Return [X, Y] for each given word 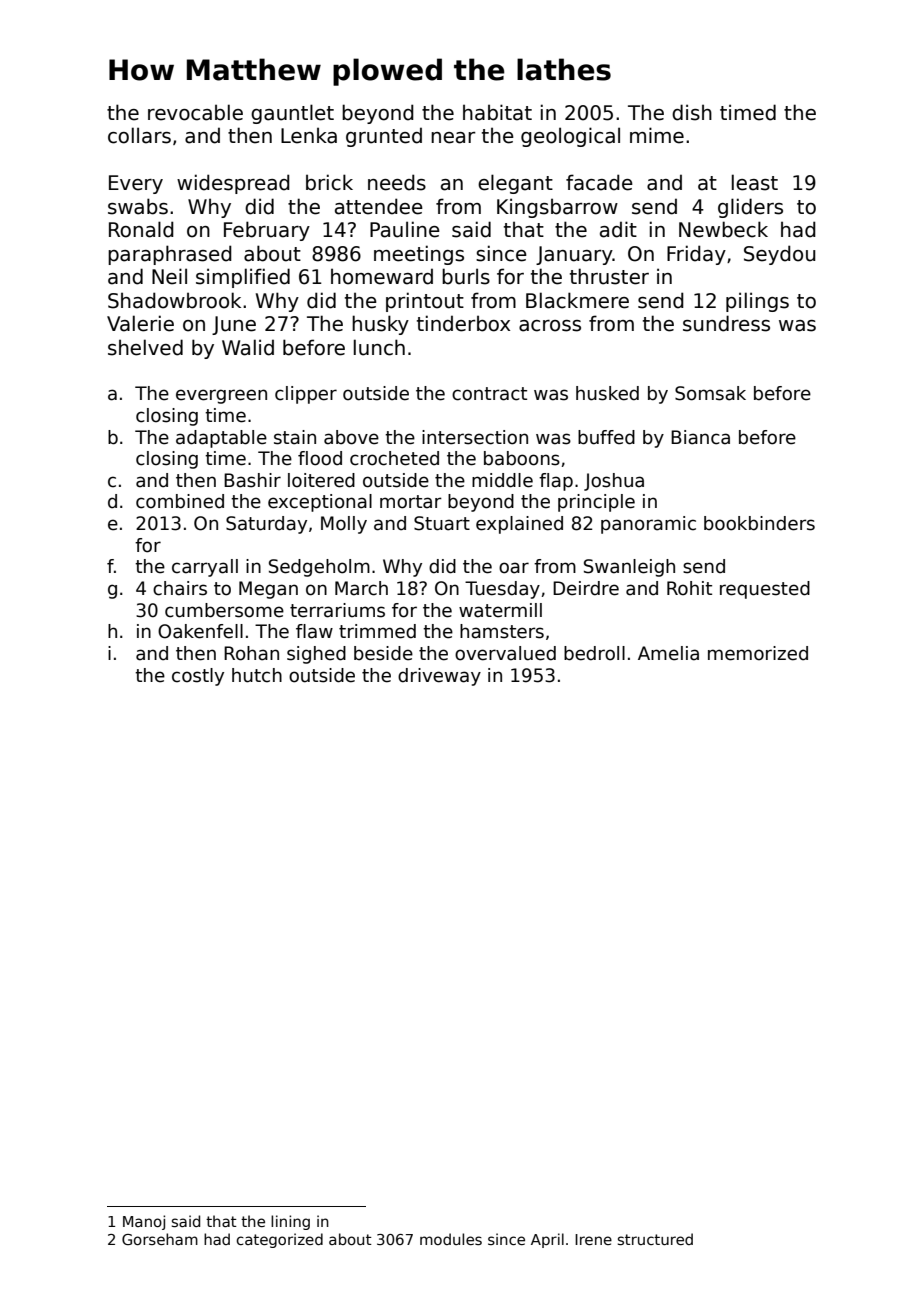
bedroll [594, 653]
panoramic [648, 525]
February [267, 231]
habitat [497, 112]
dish [692, 112]
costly [198, 677]
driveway [439, 677]
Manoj [144, 1222]
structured [655, 1239]
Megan [268, 590]
